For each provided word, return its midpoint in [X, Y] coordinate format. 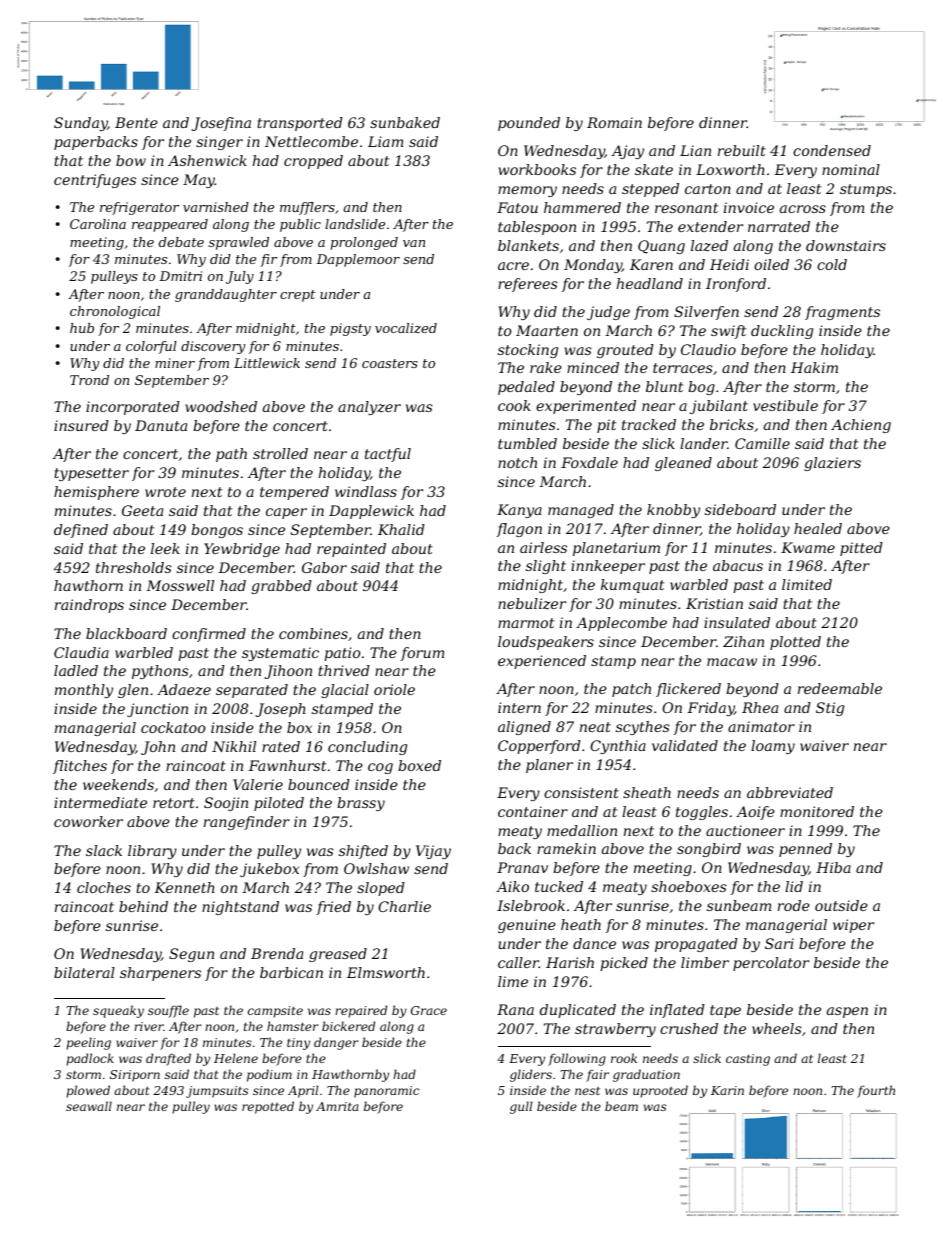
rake [546, 367]
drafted [168, 1059]
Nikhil [234, 746]
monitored [817, 811]
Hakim [814, 367]
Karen [651, 264]
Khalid [401, 529]
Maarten [547, 330]
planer [549, 766]
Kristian [714, 603]
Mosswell [180, 585]
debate [181, 242]
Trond [89, 380]
